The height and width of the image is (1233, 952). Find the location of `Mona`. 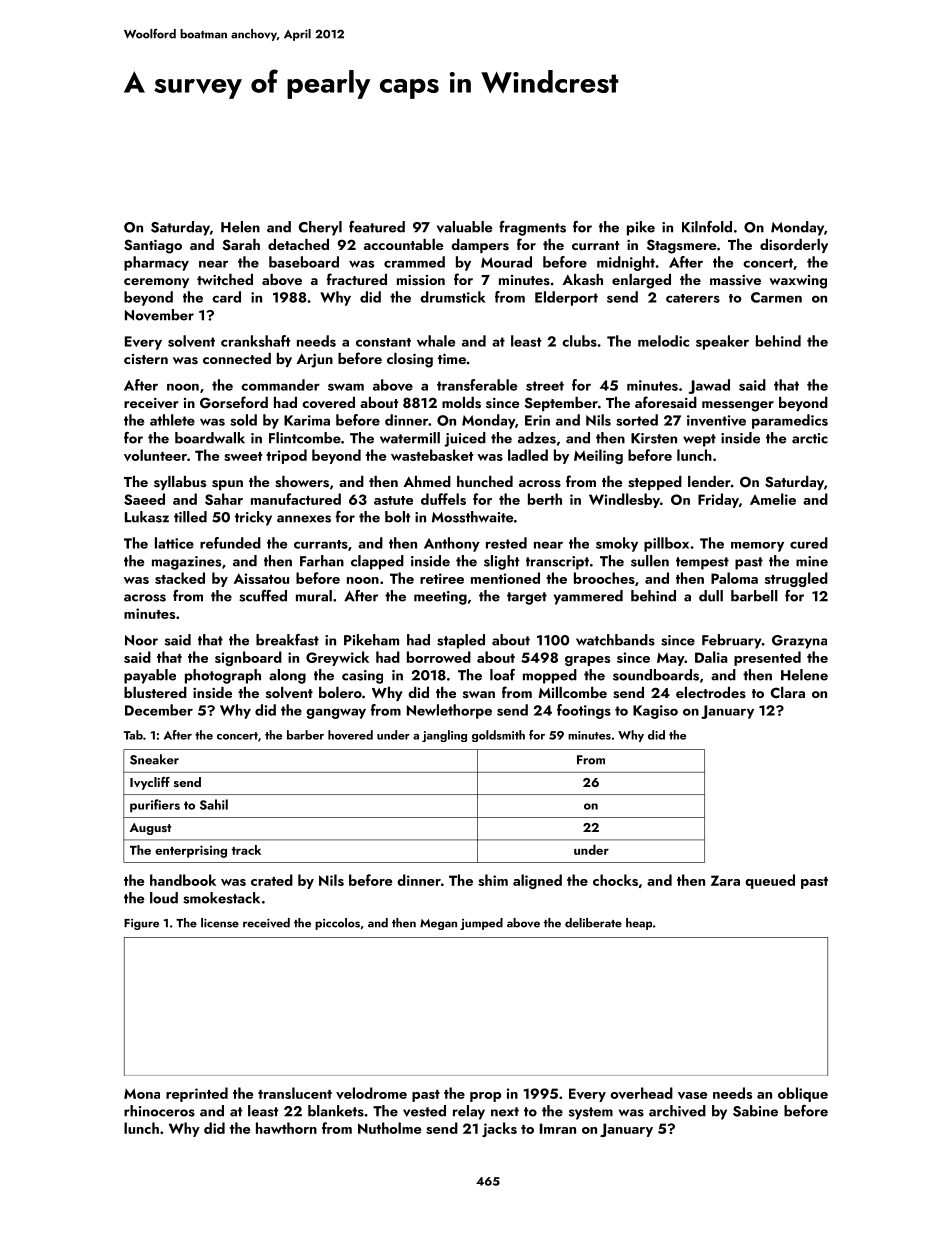

Mona is located at coordinates (142, 1093).
